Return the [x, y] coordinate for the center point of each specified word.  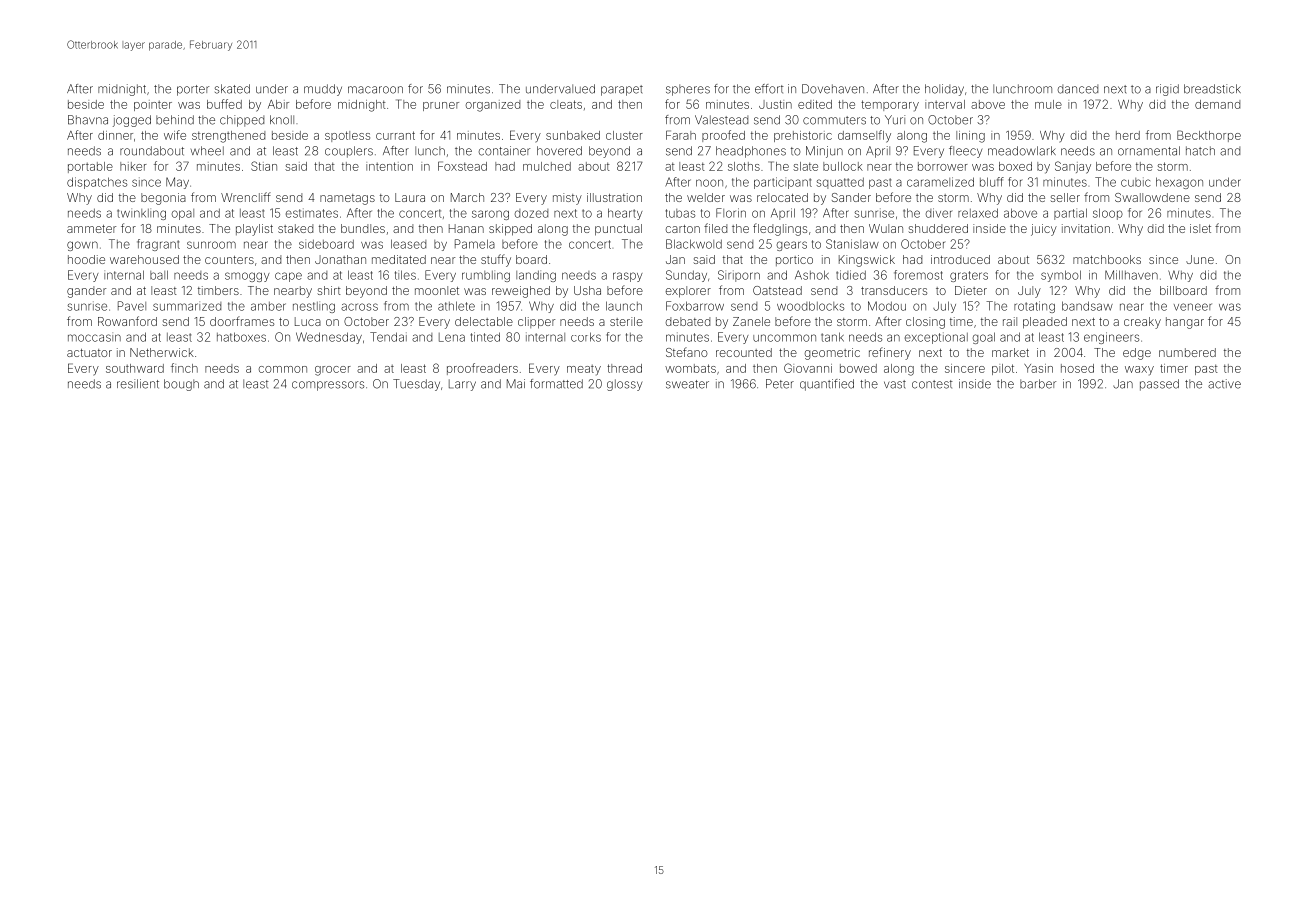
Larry [462, 385]
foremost [918, 275]
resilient [138, 384]
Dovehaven [833, 89]
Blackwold [694, 244]
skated [232, 89]
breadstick [1212, 89]
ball [159, 275]
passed [1159, 385]
